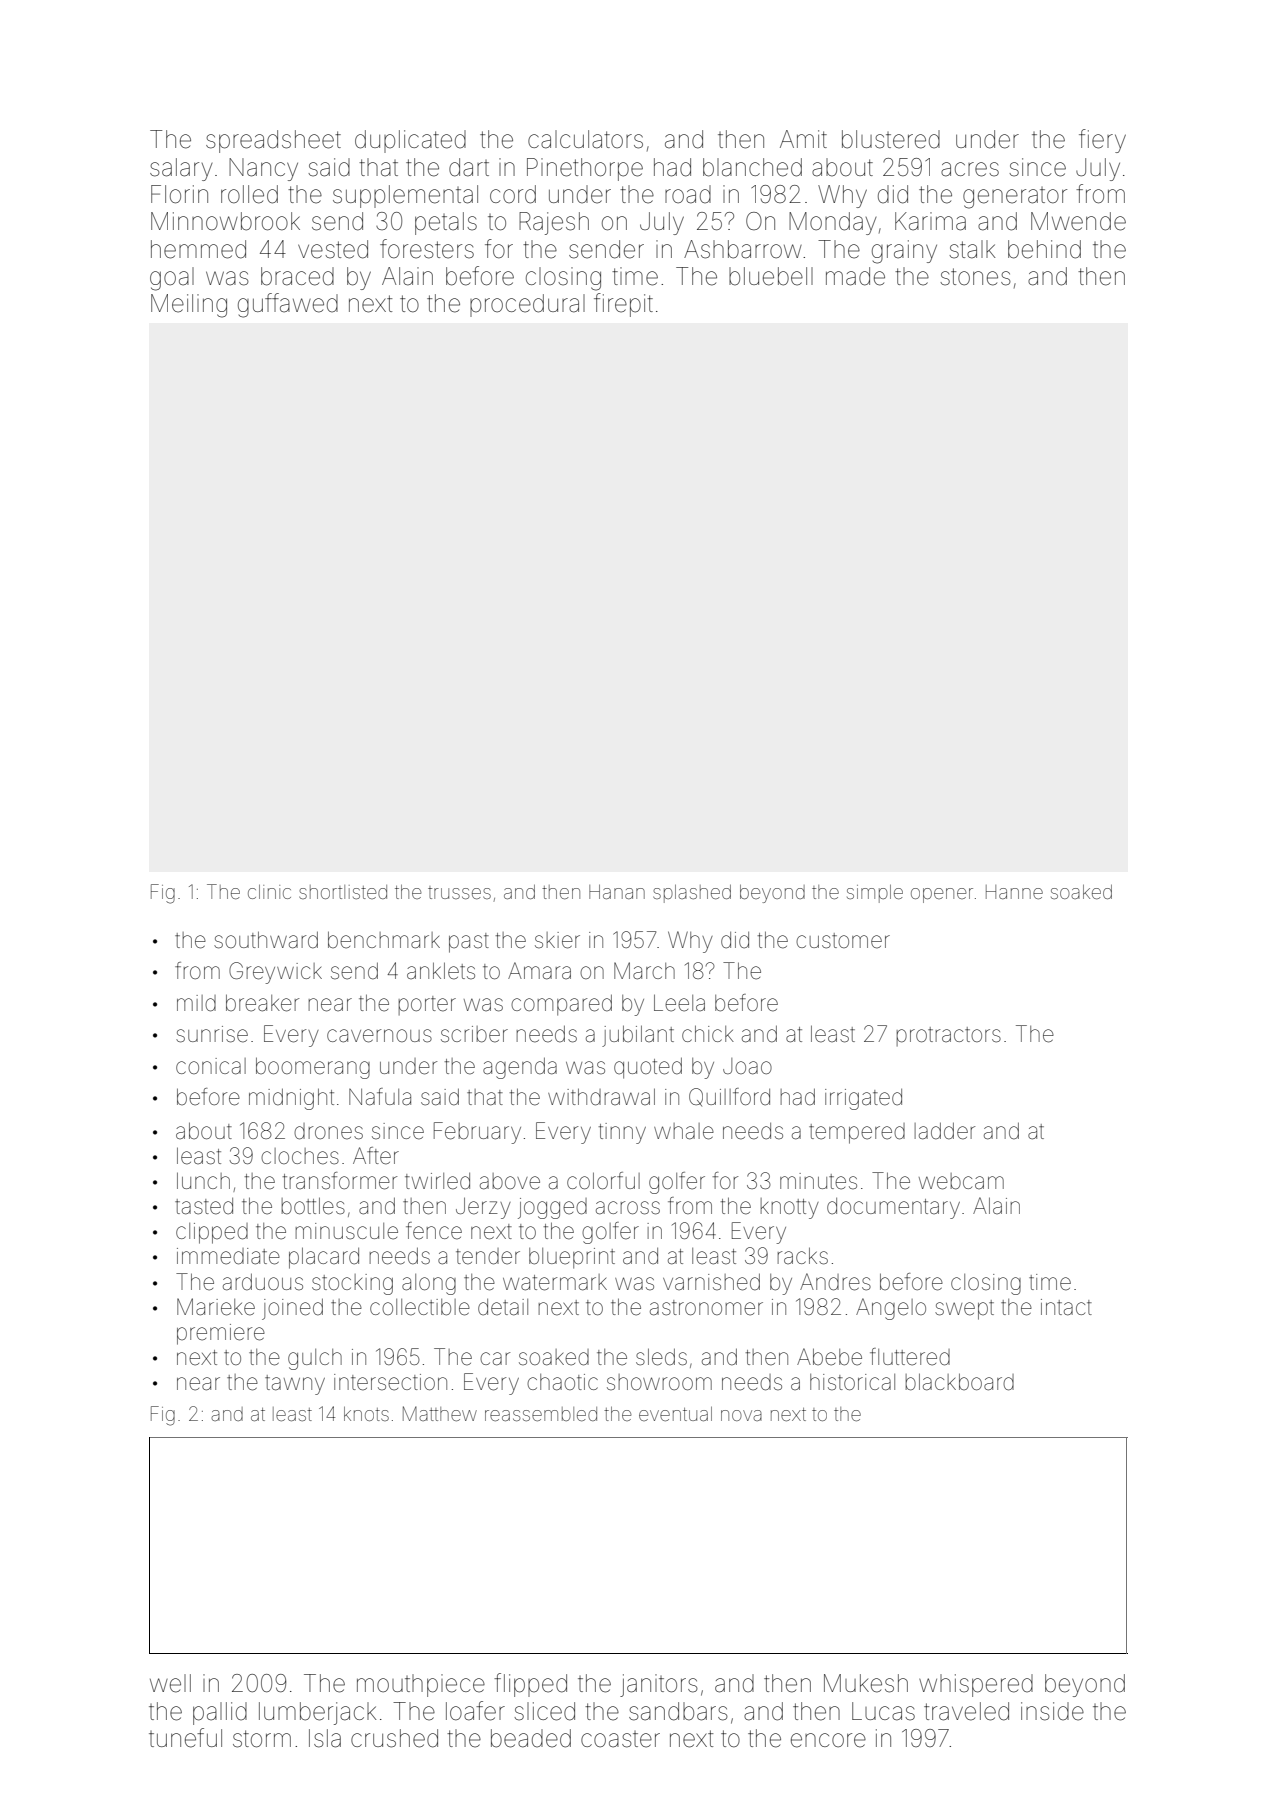 This screenshot has height=1804, width=1276. What do you see at coordinates (1014, 892) in the screenshot?
I see `Hanne` at bounding box center [1014, 892].
